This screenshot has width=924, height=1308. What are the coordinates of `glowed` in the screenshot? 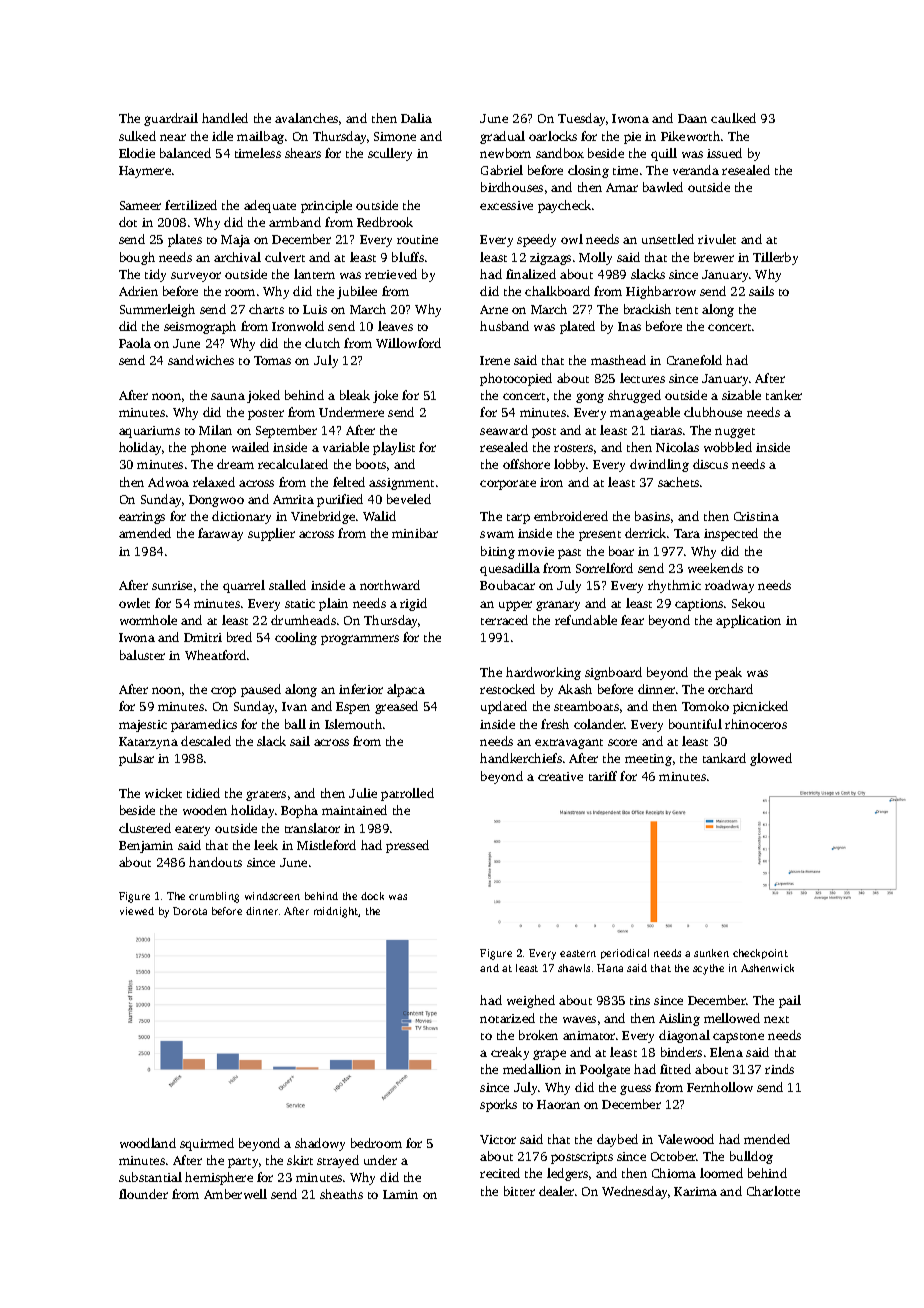 It's located at (771, 759).
